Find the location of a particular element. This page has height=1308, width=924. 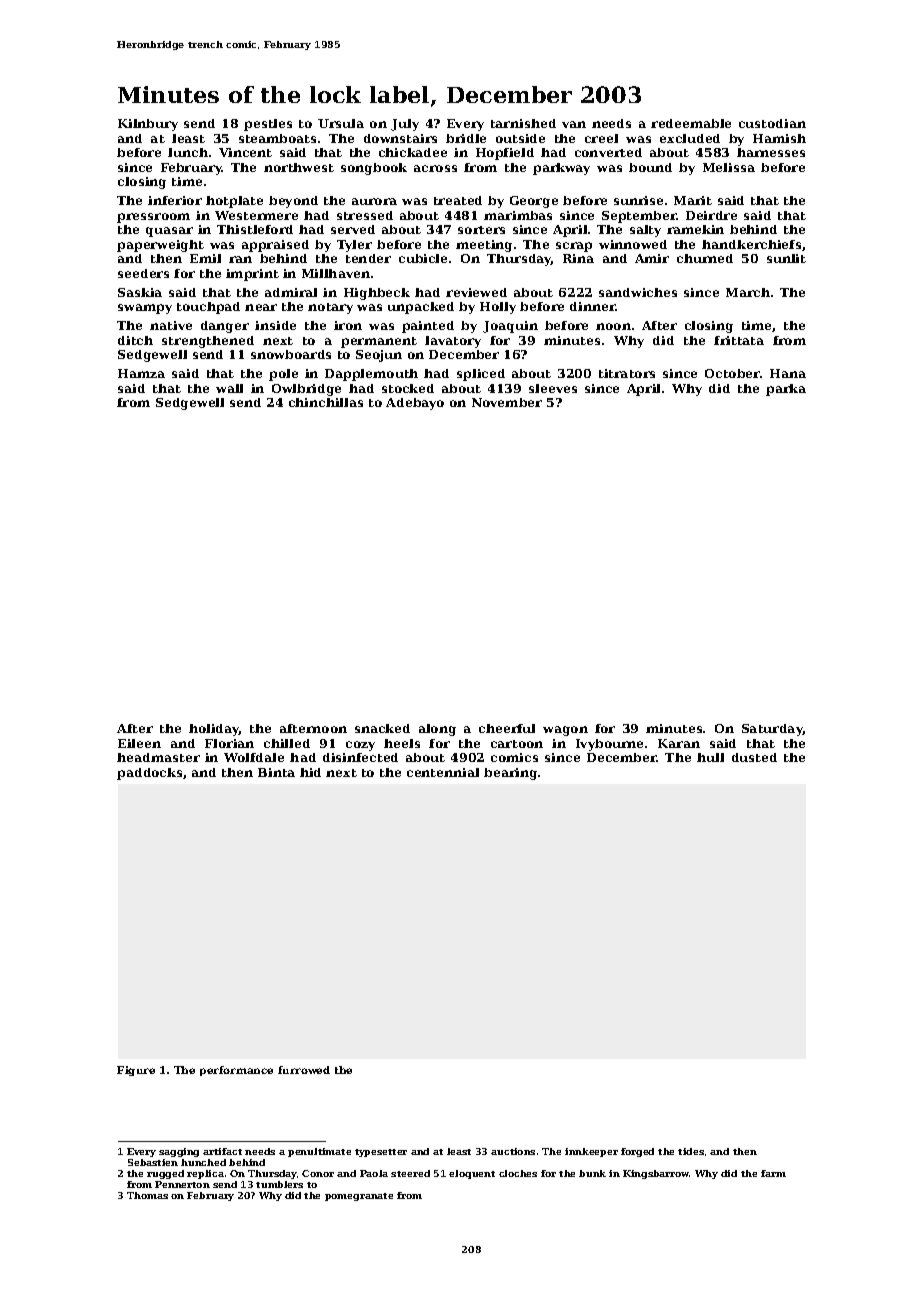

bridle is located at coordinates (466, 138).
